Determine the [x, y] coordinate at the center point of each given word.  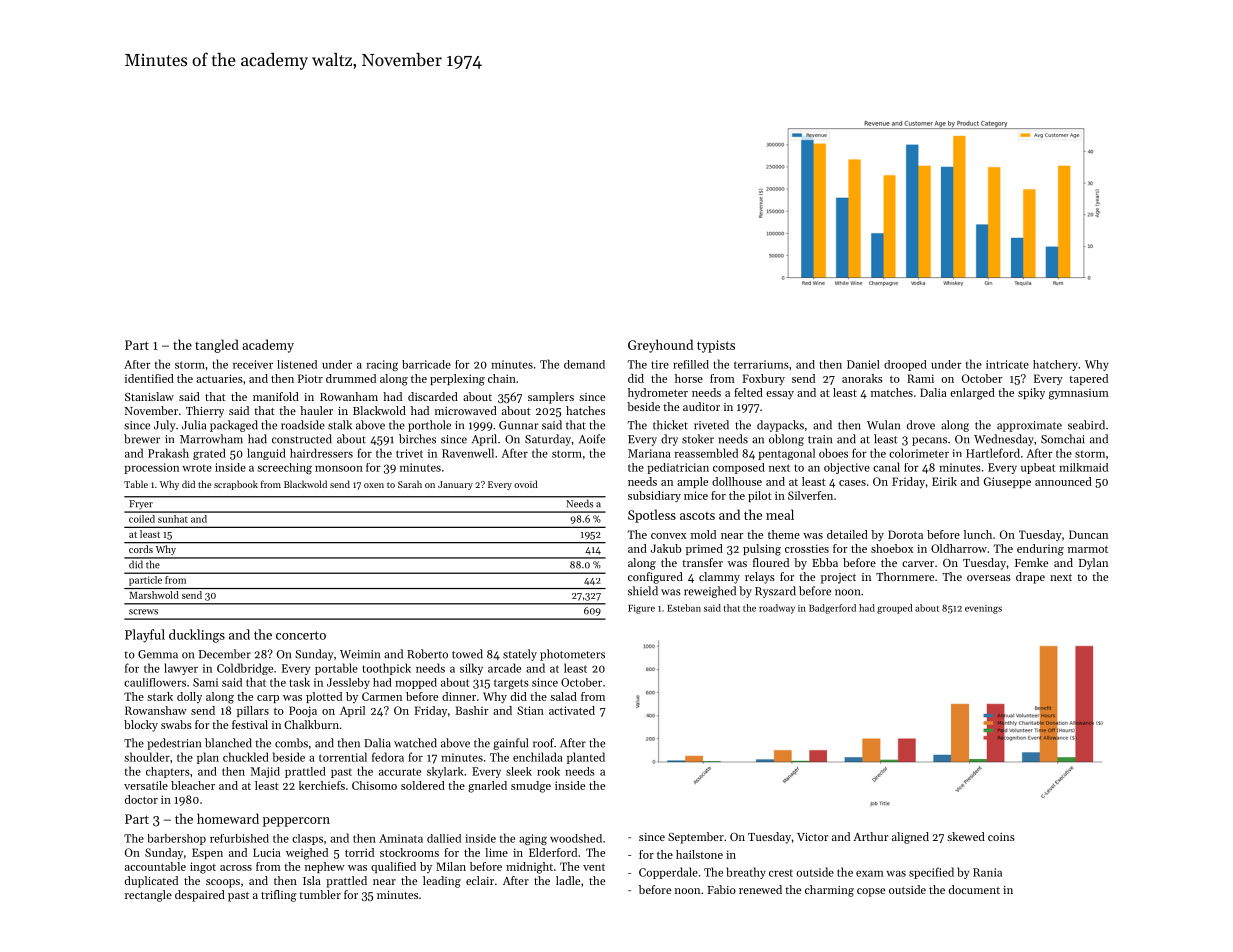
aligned [910, 838]
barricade [426, 364]
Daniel [863, 364]
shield [643, 591]
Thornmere [905, 576]
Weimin [360, 654]
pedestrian [174, 744]
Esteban [684, 608]
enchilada [538, 757]
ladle [568, 880]
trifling [278, 896]
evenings [983, 609]
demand [584, 364]
